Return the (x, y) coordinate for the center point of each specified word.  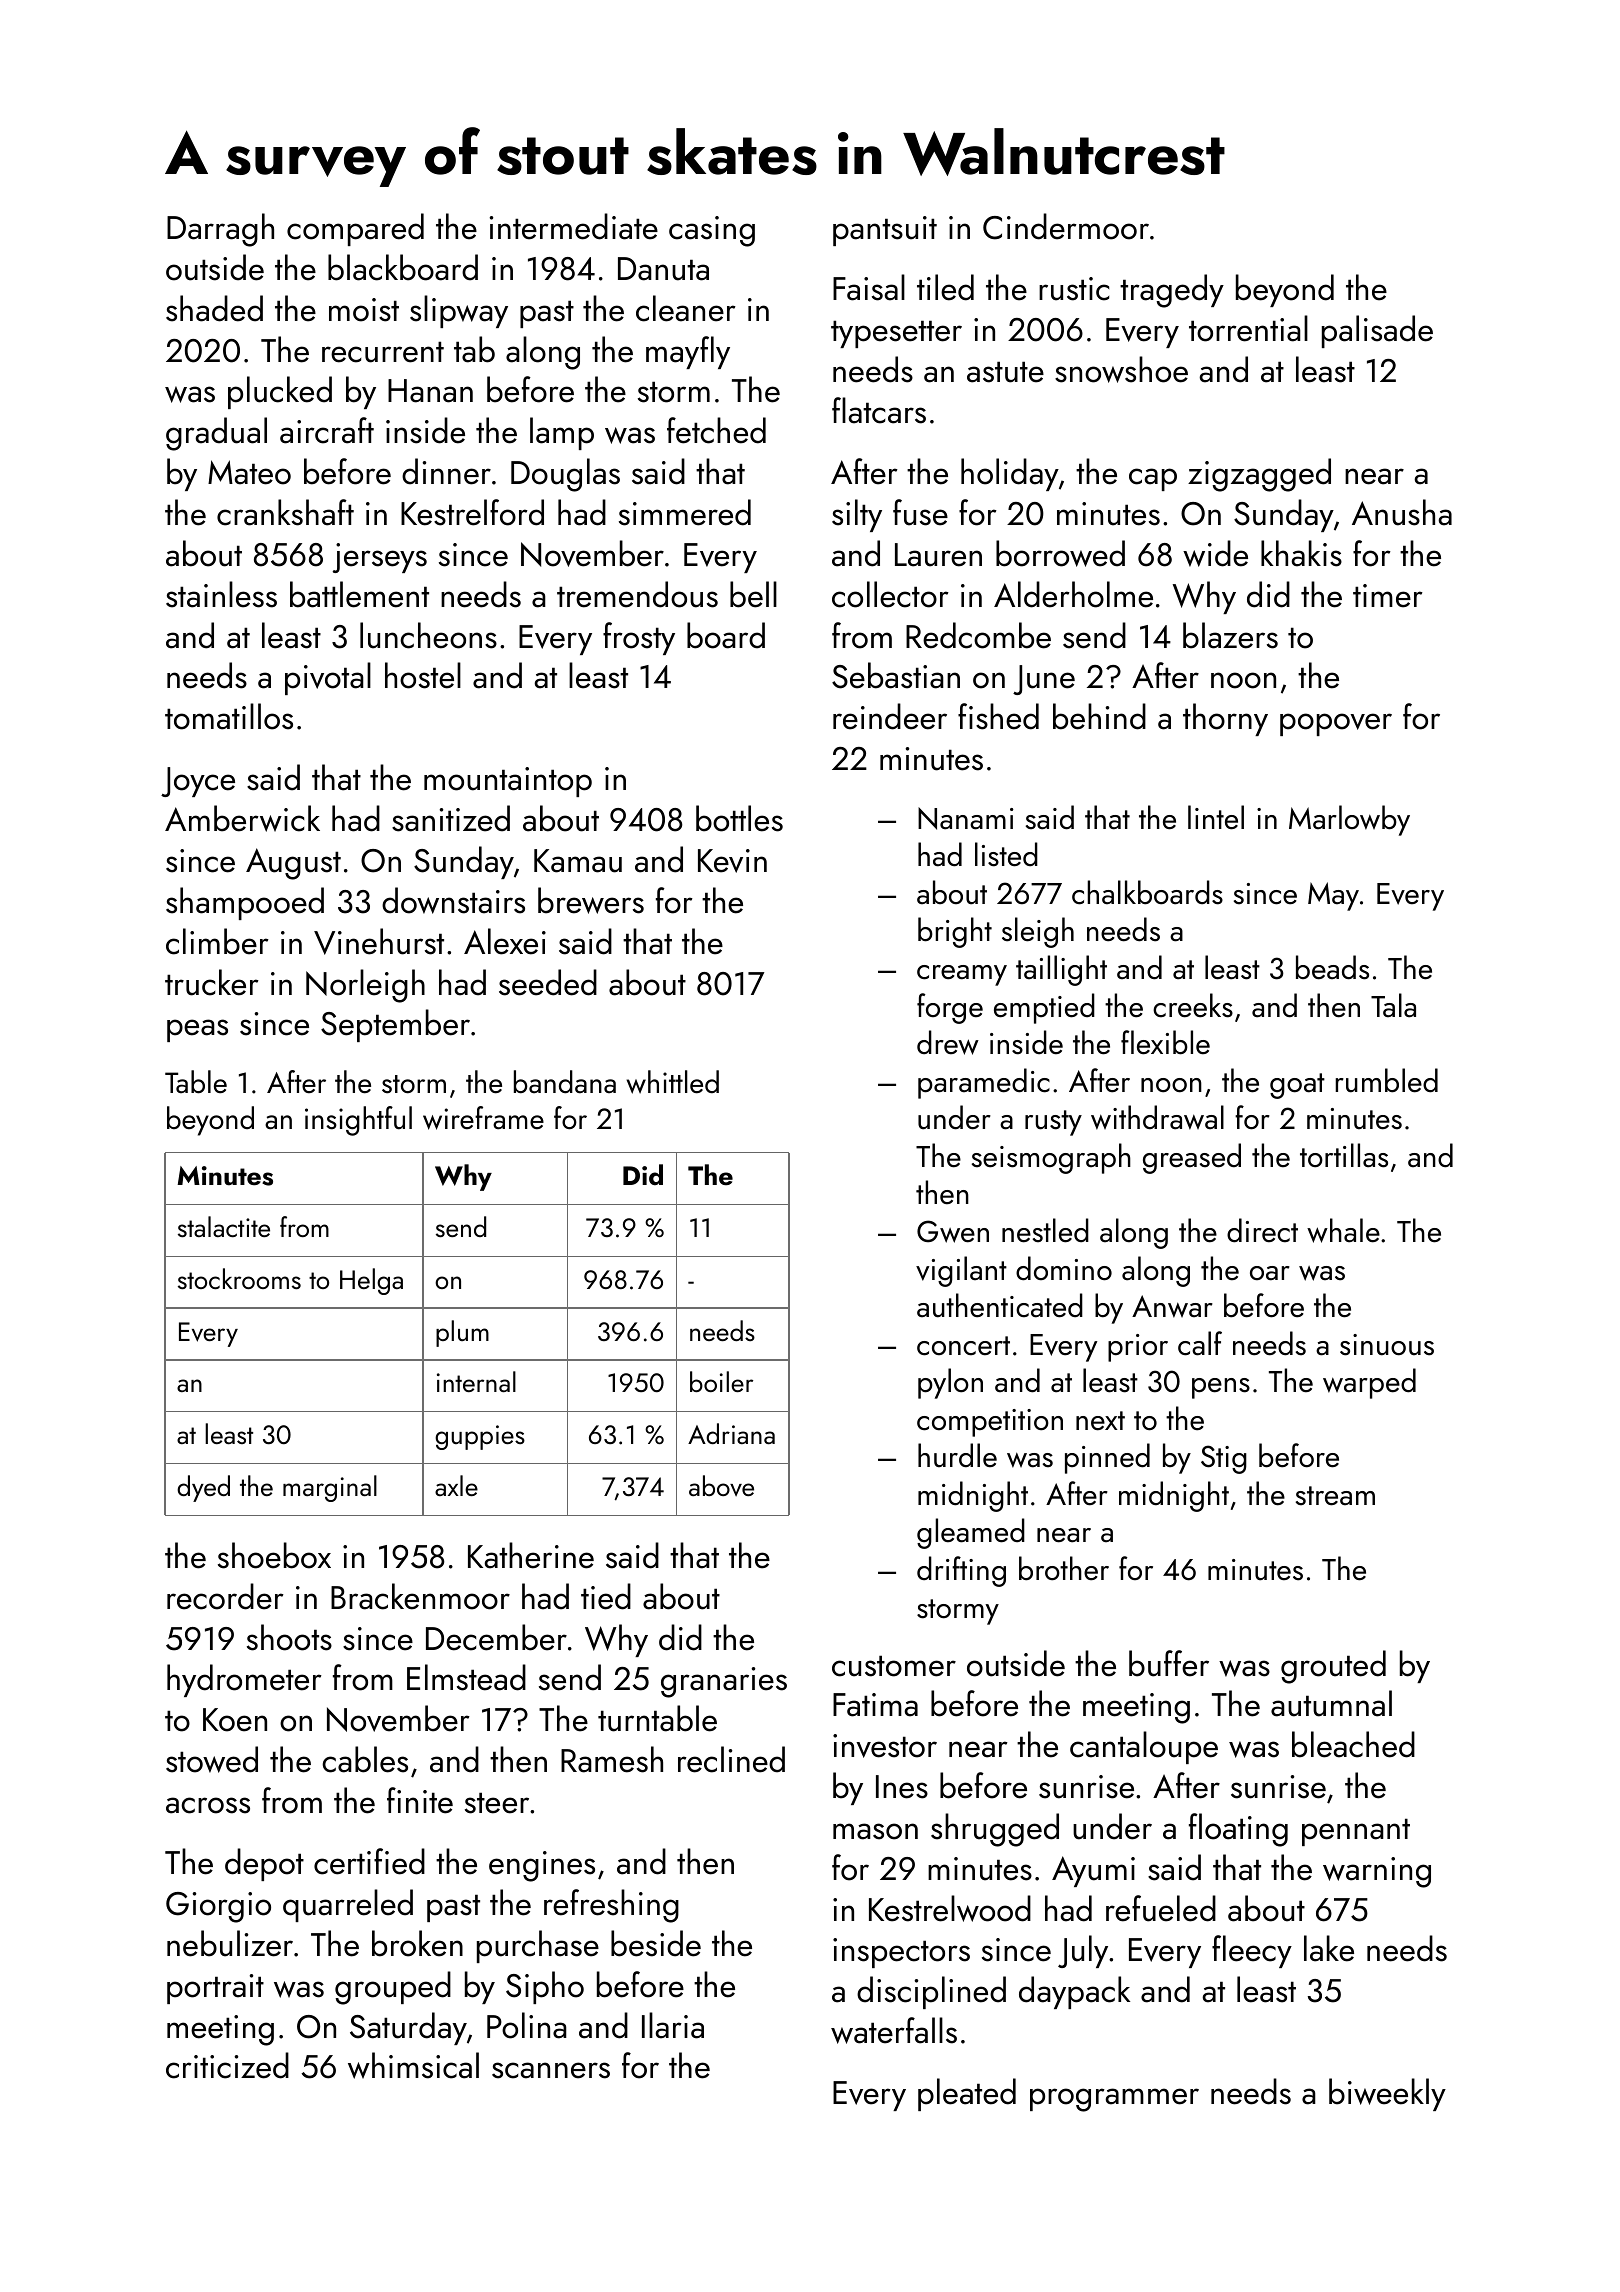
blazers (1230, 635)
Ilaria (673, 2025)
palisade (1377, 331)
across (208, 1805)
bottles (739, 818)
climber (217, 941)
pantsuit (885, 231)
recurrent (383, 352)
